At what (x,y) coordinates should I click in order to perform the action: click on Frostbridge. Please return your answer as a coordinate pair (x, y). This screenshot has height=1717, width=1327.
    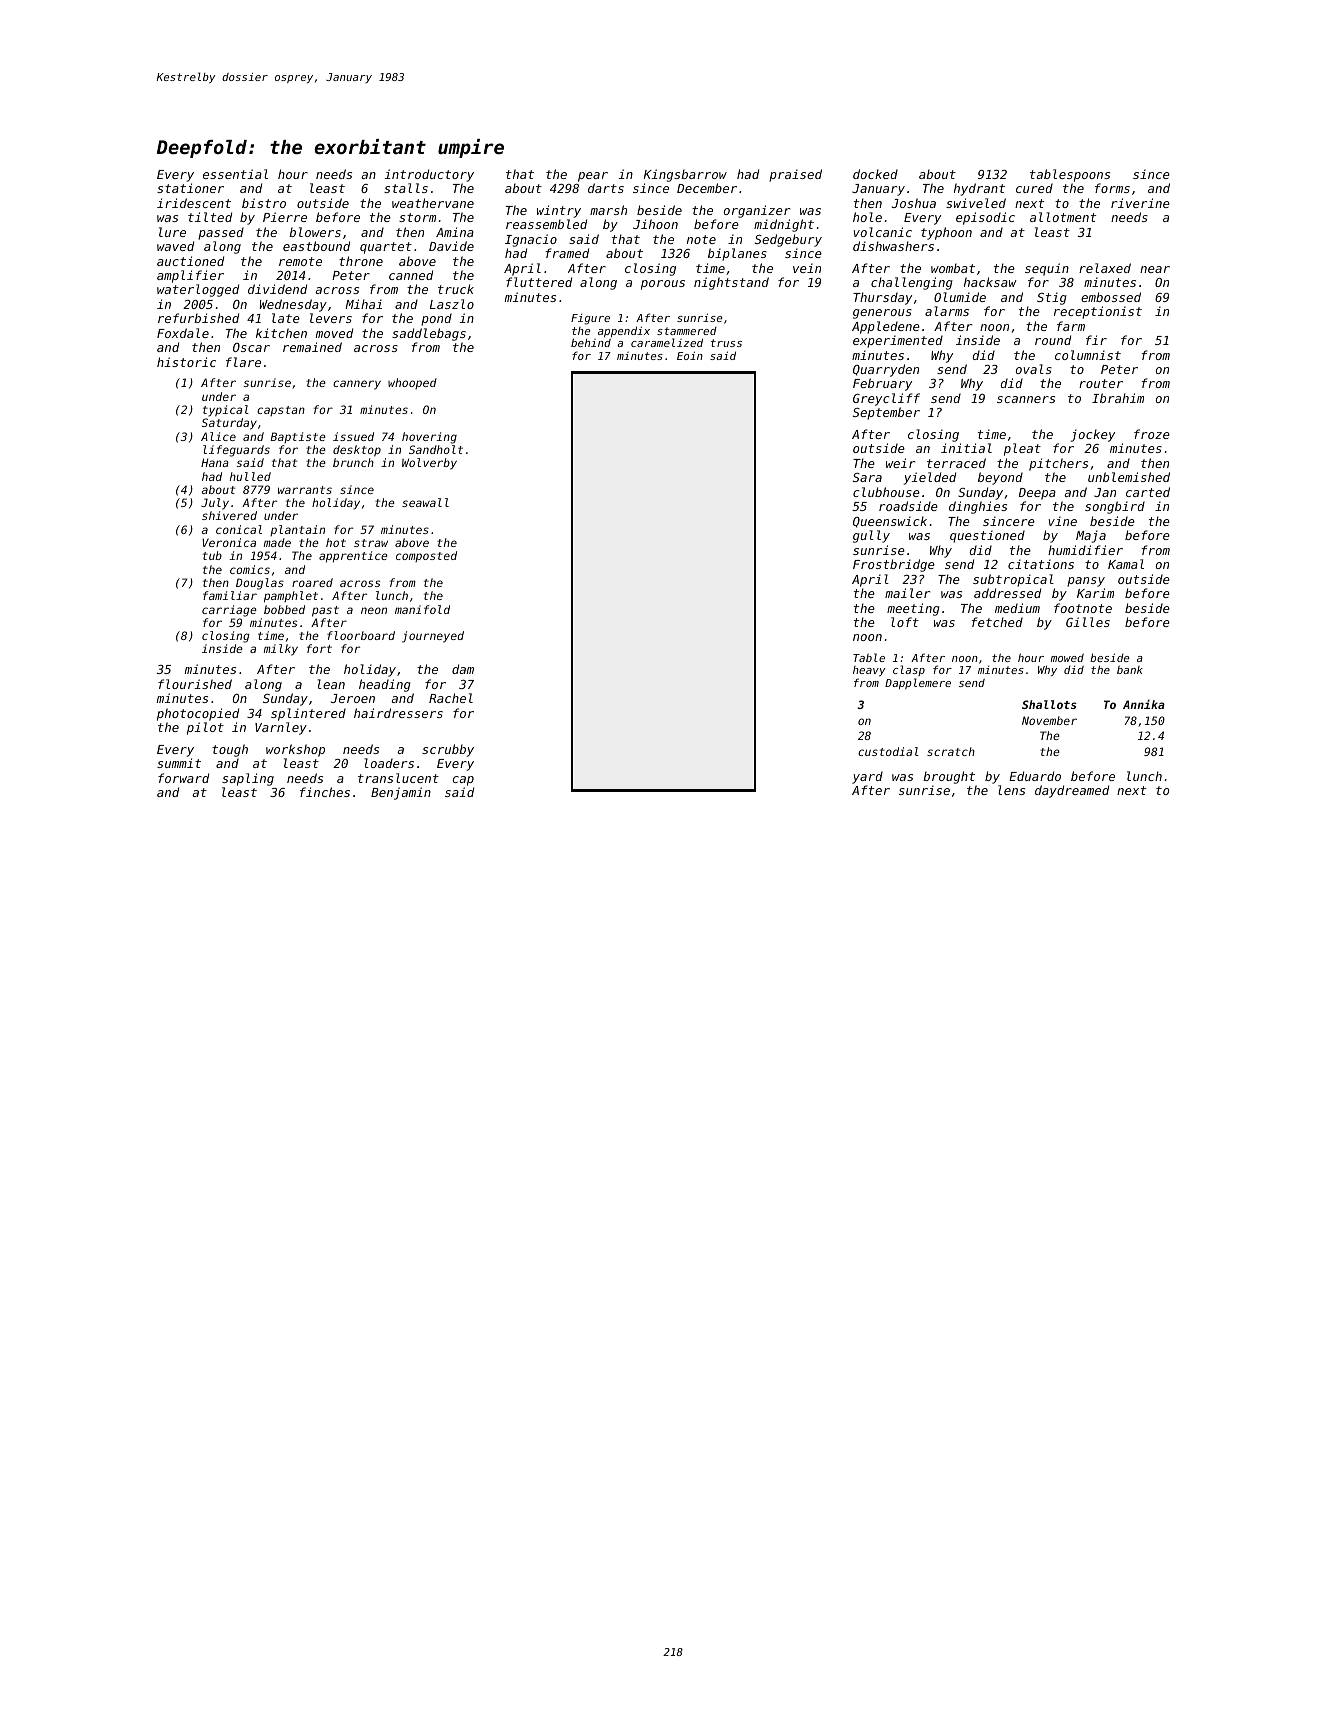
    Looking at the image, I should click on (894, 565).
